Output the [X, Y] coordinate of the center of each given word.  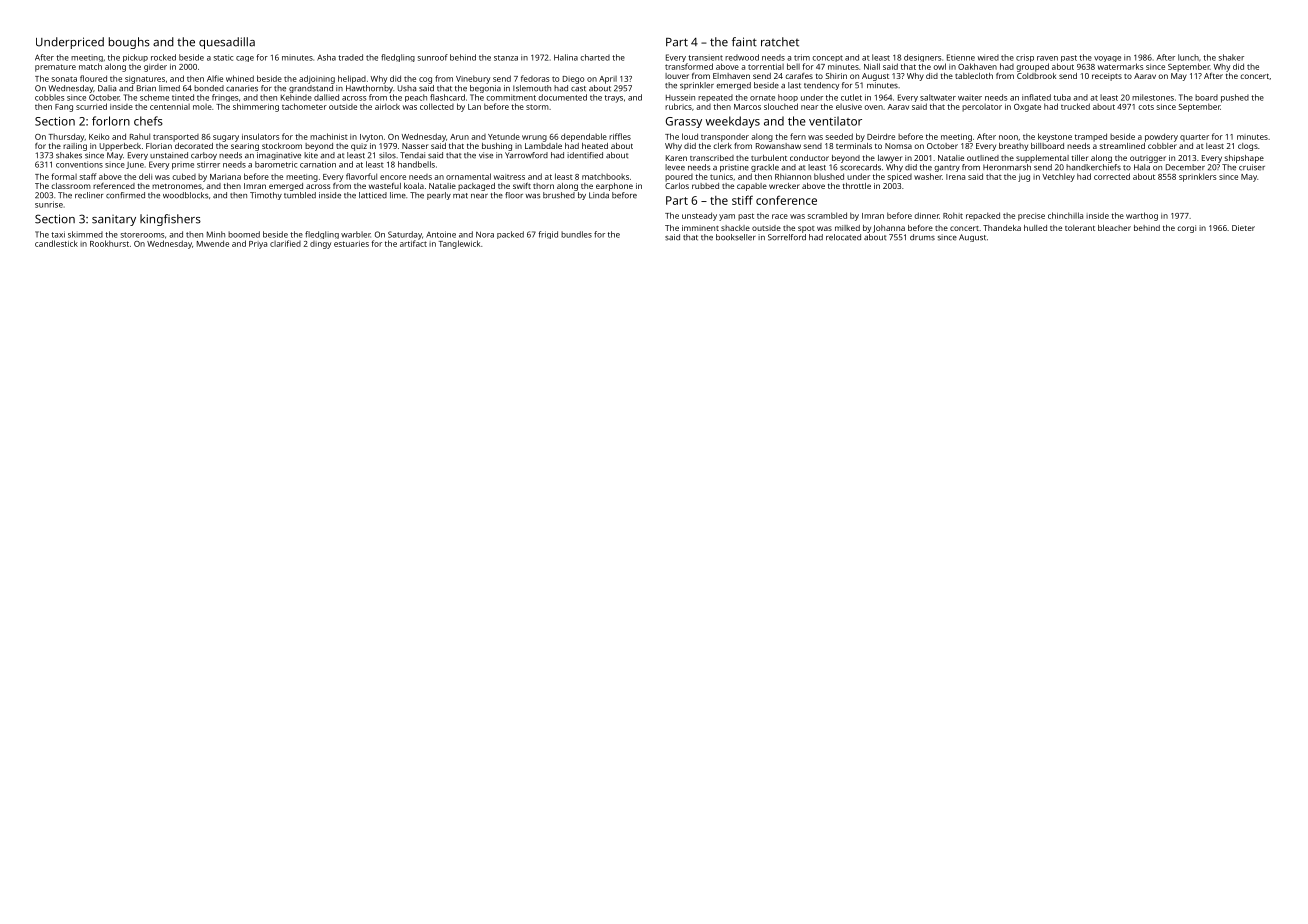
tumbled [300, 195]
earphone [614, 187]
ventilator [835, 121]
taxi [58, 234]
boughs [129, 43]
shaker [1231, 57]
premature [55, 68]
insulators [261, 136]
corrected [1112, 176]
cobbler [1162, 146]
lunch [1188, 57]
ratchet [780, 42]
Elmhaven [731, 76]
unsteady [699, 216]
